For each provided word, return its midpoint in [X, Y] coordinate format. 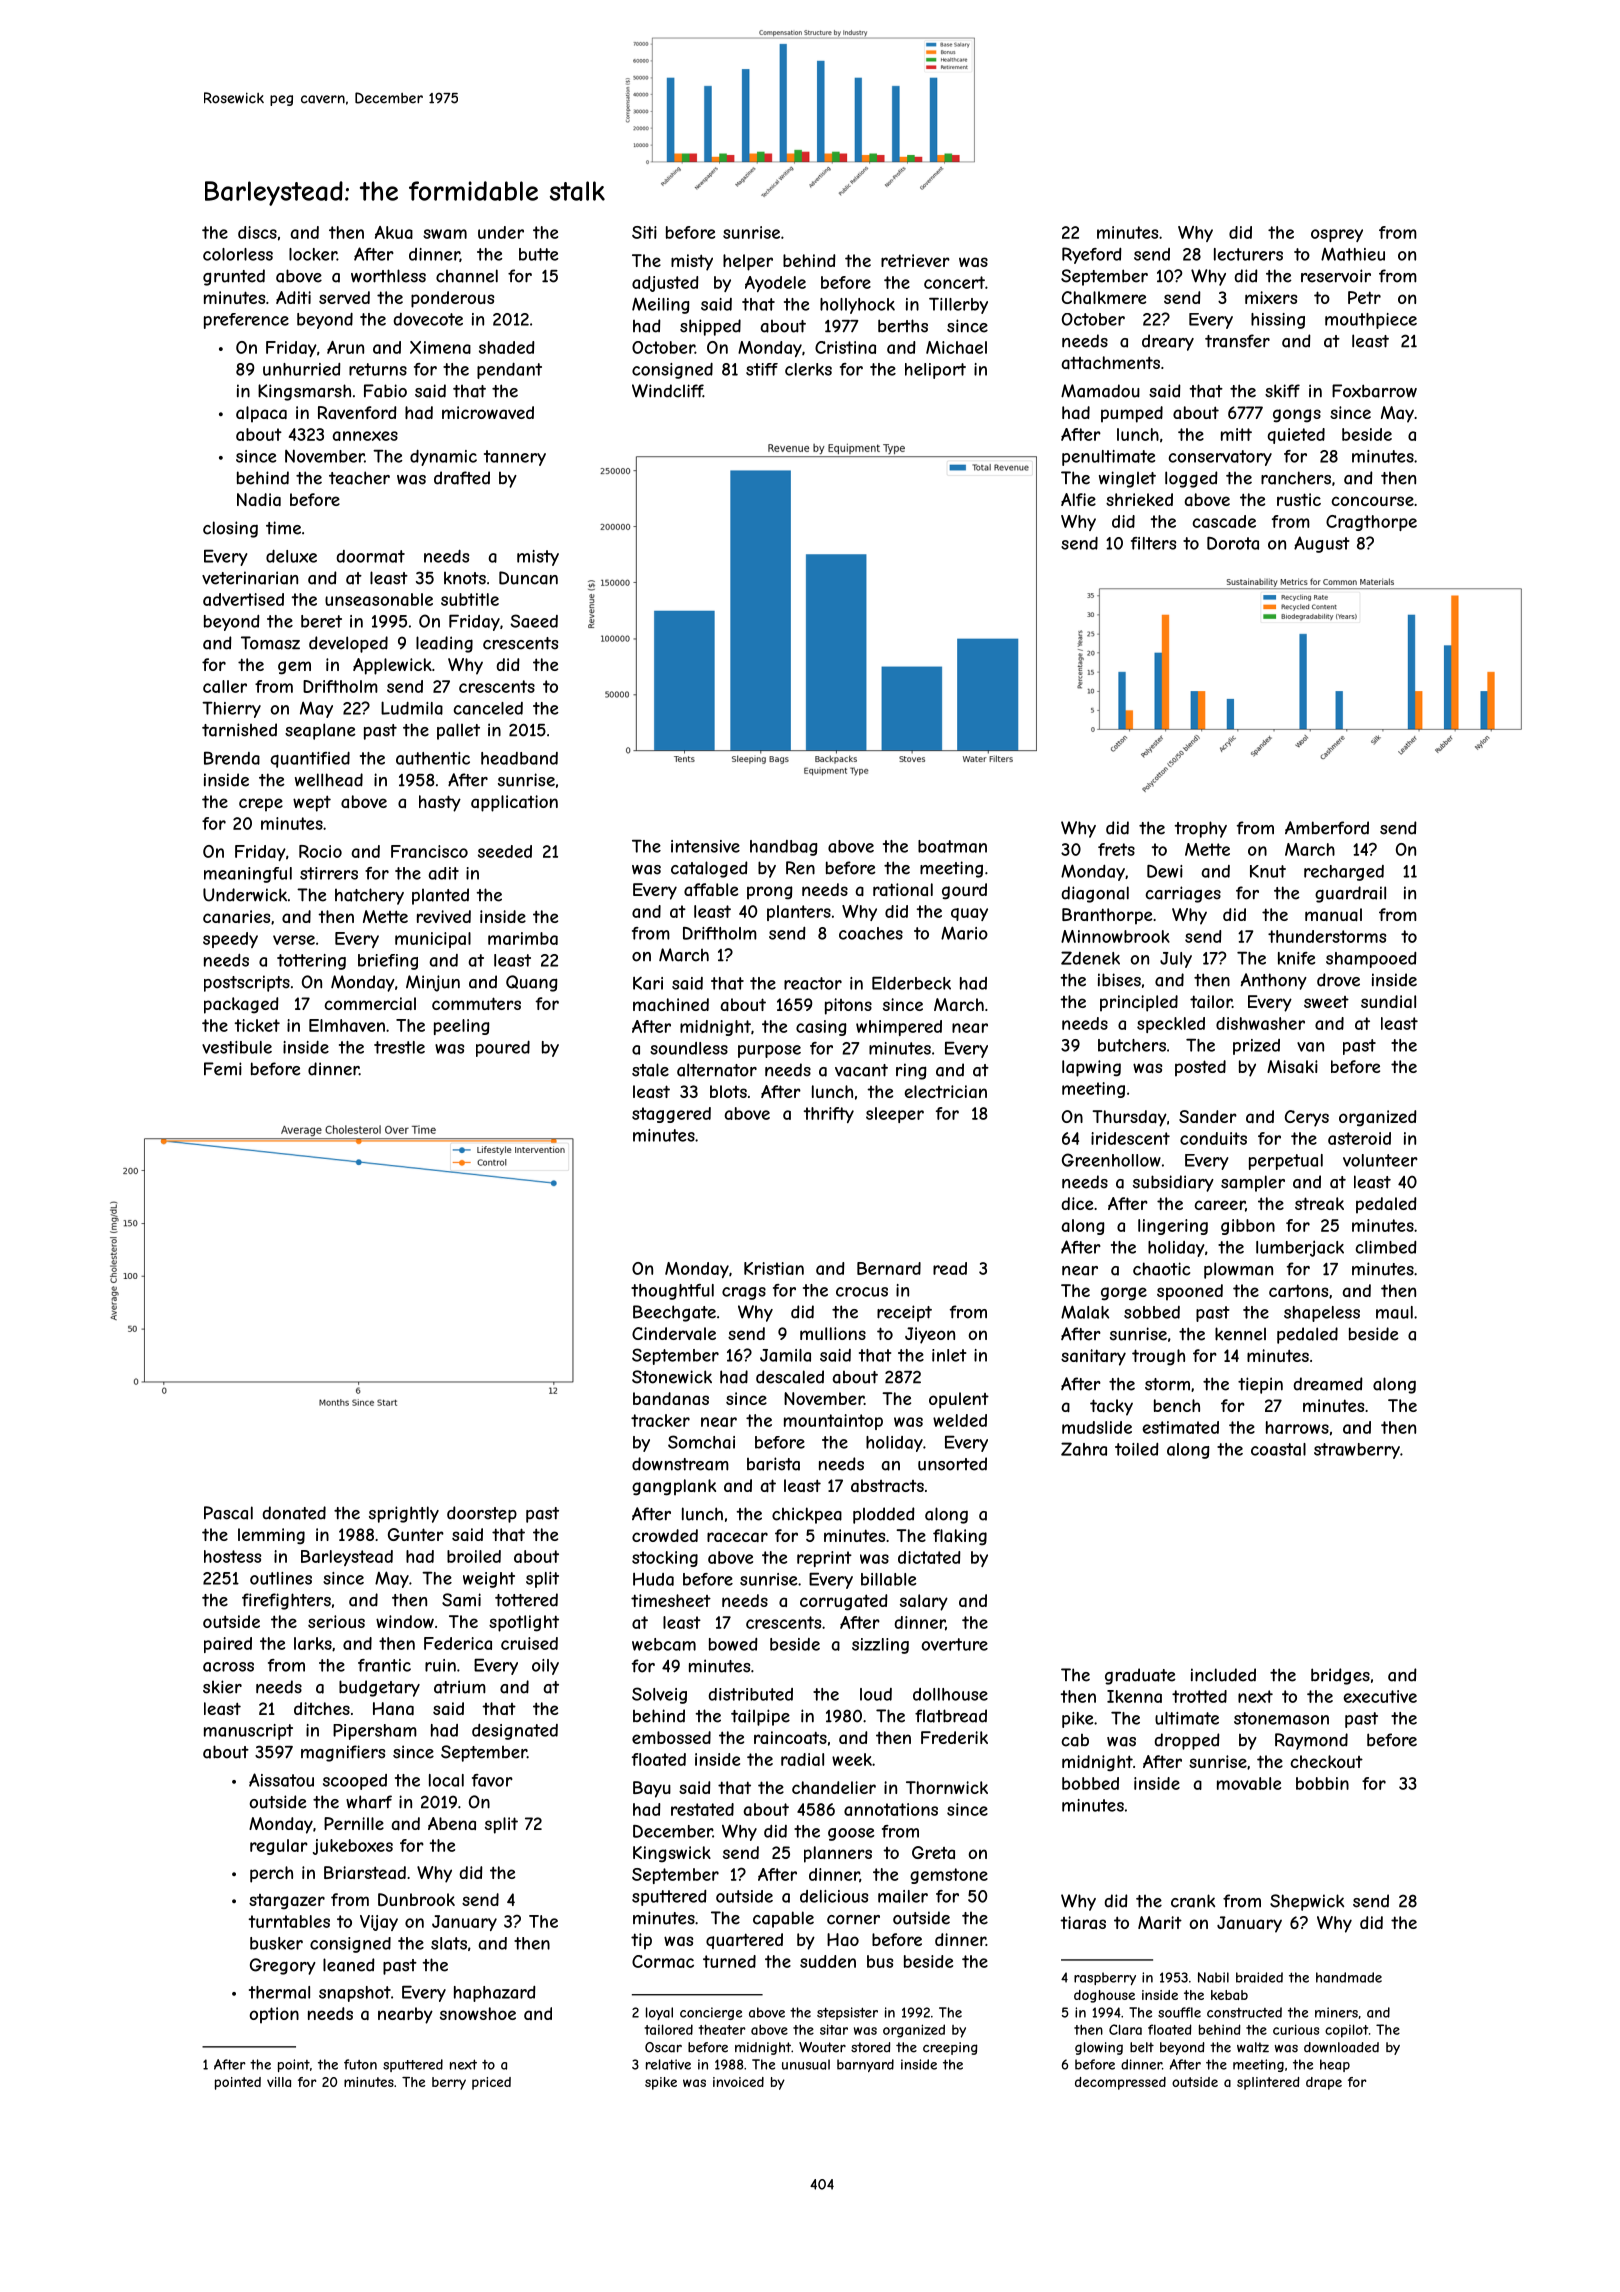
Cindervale [674, 1333]
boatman [952, 846]
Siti [644, 232]
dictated [929, 1557]
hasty [440, 803]
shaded [507, 347]
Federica [458, 1643]
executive [1380, 1696]
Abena [452, 1823]
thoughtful [672, 1292]
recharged [1344, 873]
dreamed [1327, 1384]
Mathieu [1353, 254]
